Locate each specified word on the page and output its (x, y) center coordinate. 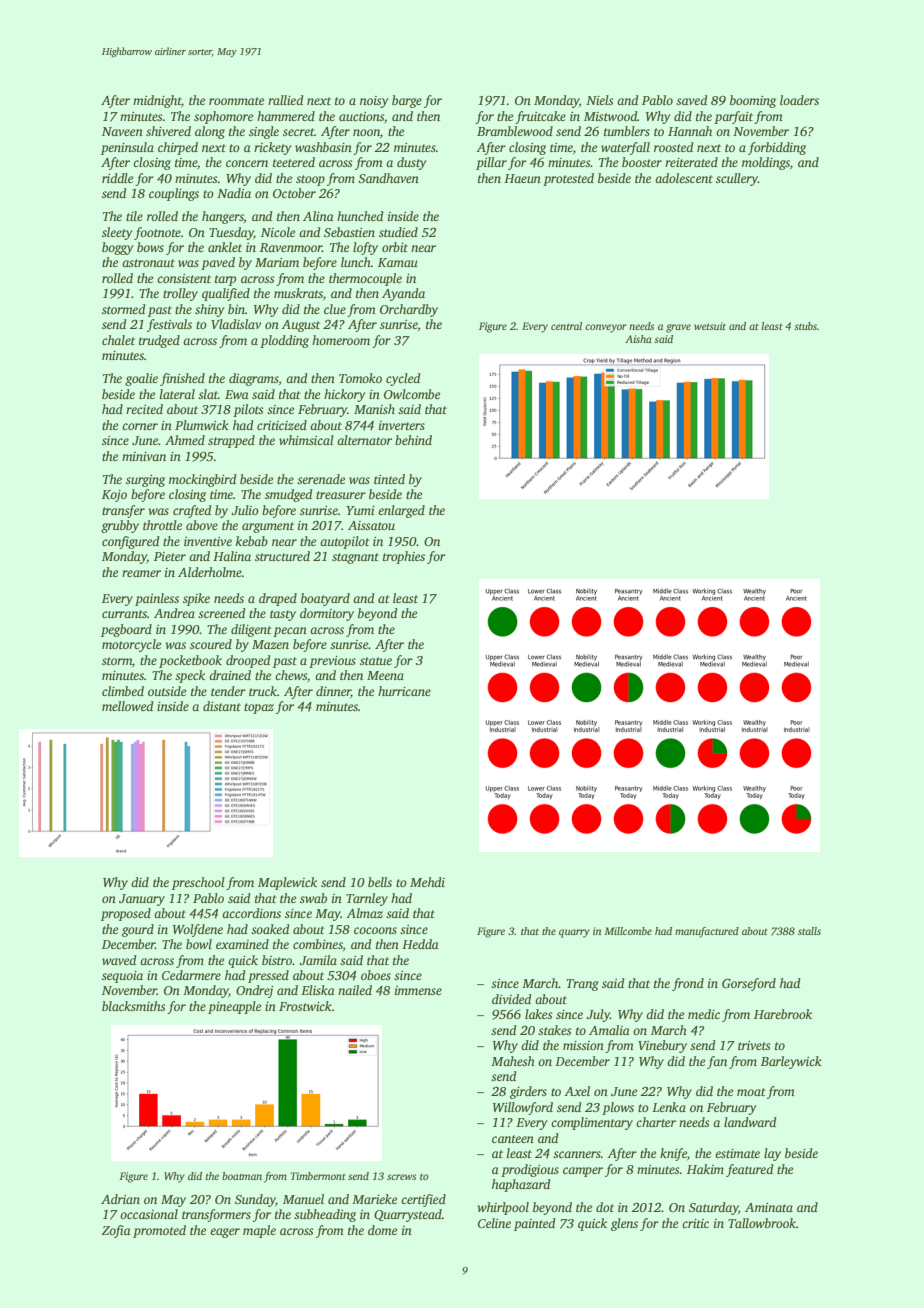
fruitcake (540, 117)
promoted (159, 1231)
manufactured (707, 932)
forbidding (777, 148)
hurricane (404, 691)
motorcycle (131, 645)
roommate (236, 101)
